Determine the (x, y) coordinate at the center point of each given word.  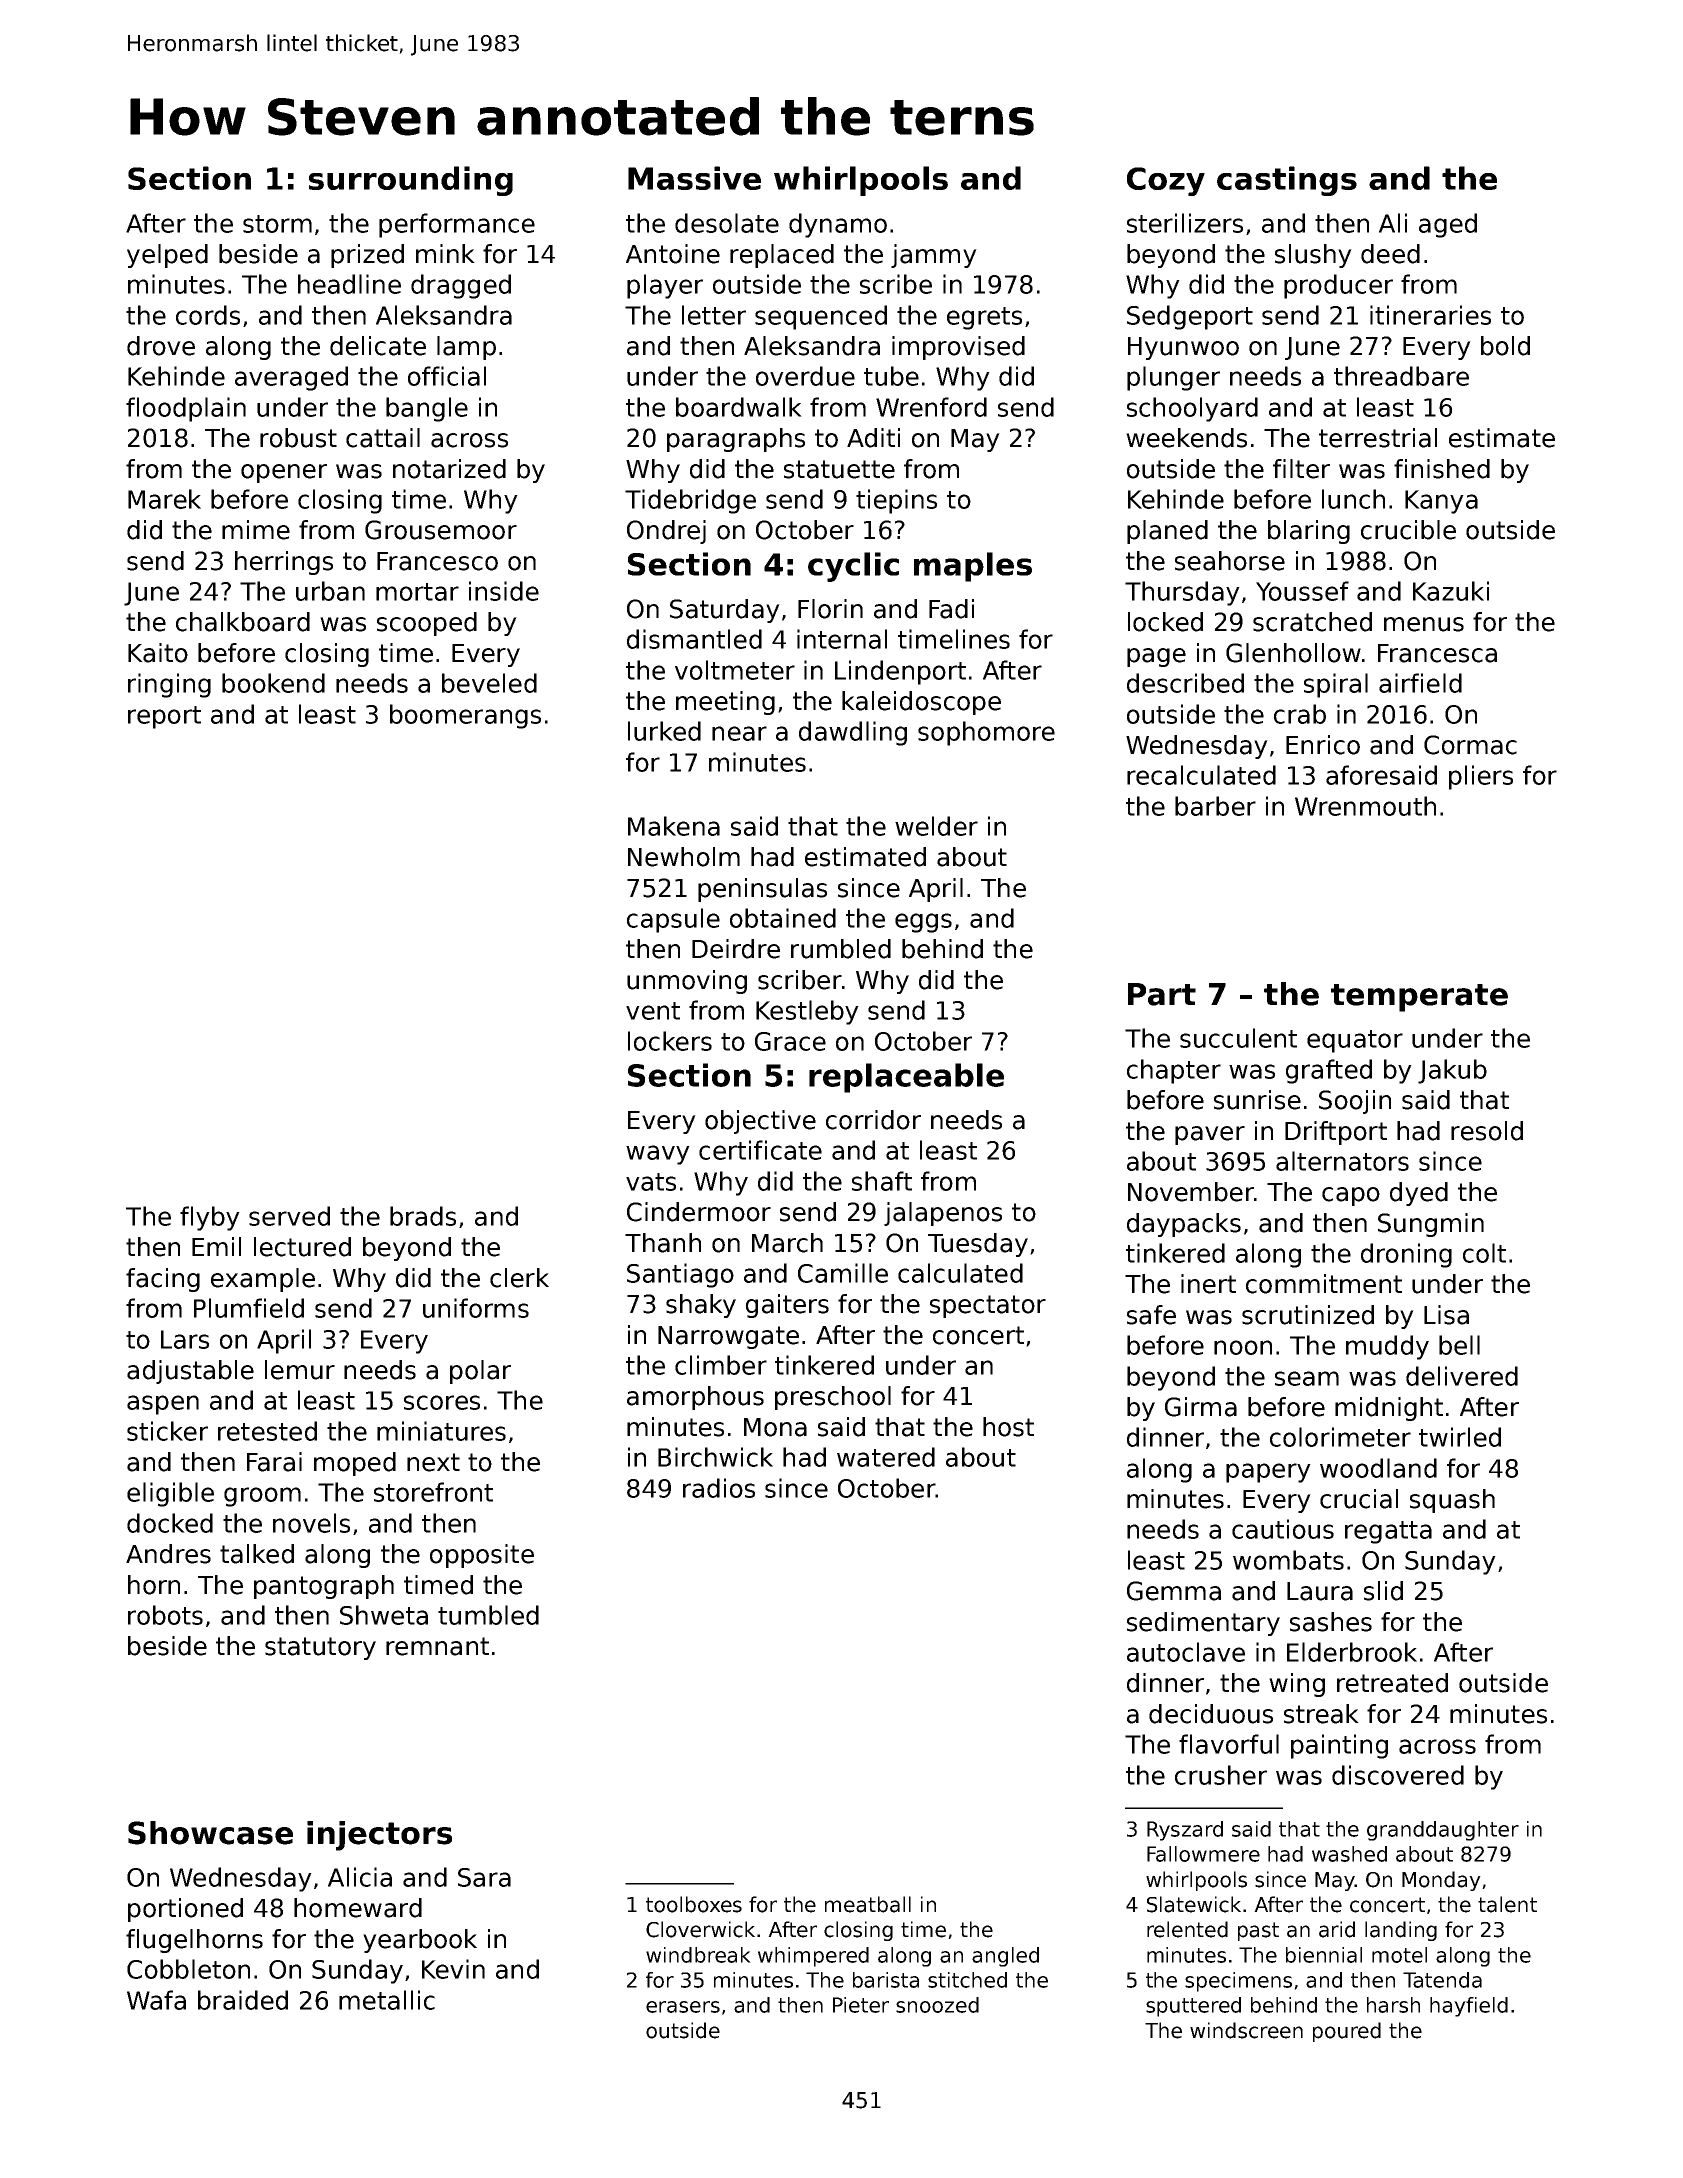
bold (1505, 346)
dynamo (838, 225)
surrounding (411, 181)
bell (1459, 1345)
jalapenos (943, 1214)
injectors (379, 1836)
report (164, 717)
